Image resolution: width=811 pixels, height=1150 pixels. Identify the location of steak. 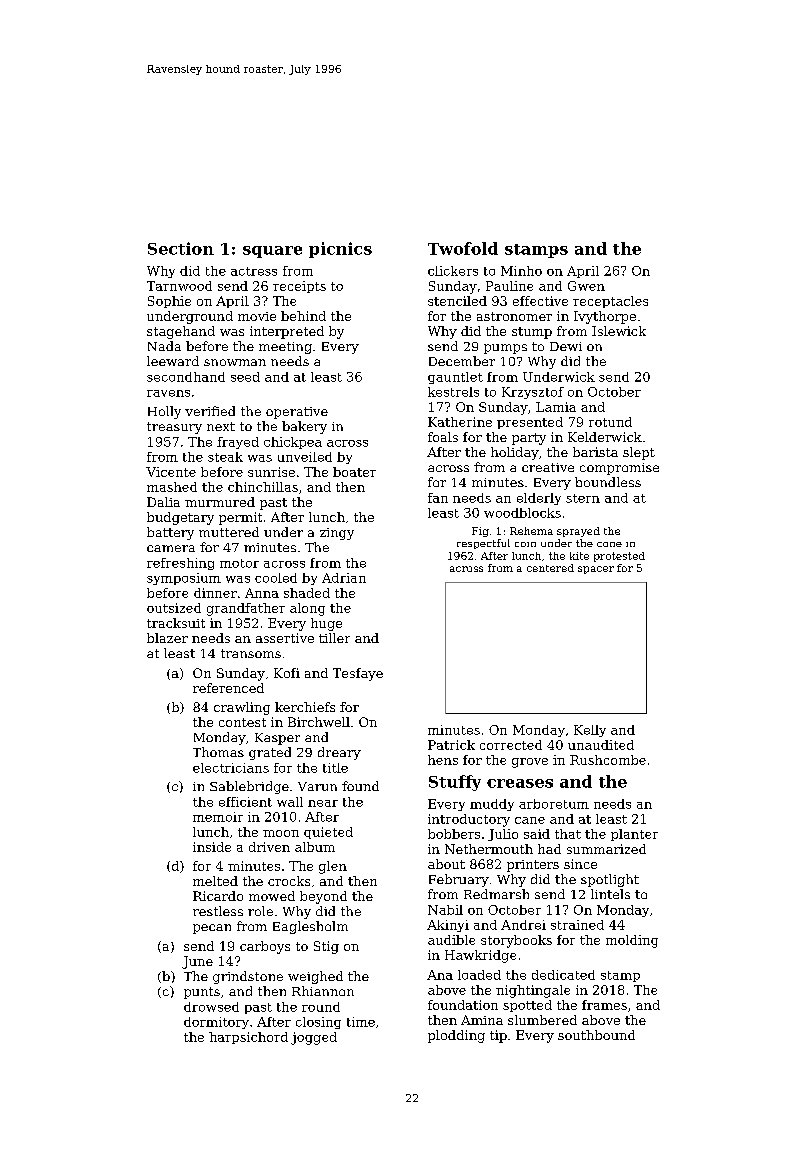
(225, 457).
